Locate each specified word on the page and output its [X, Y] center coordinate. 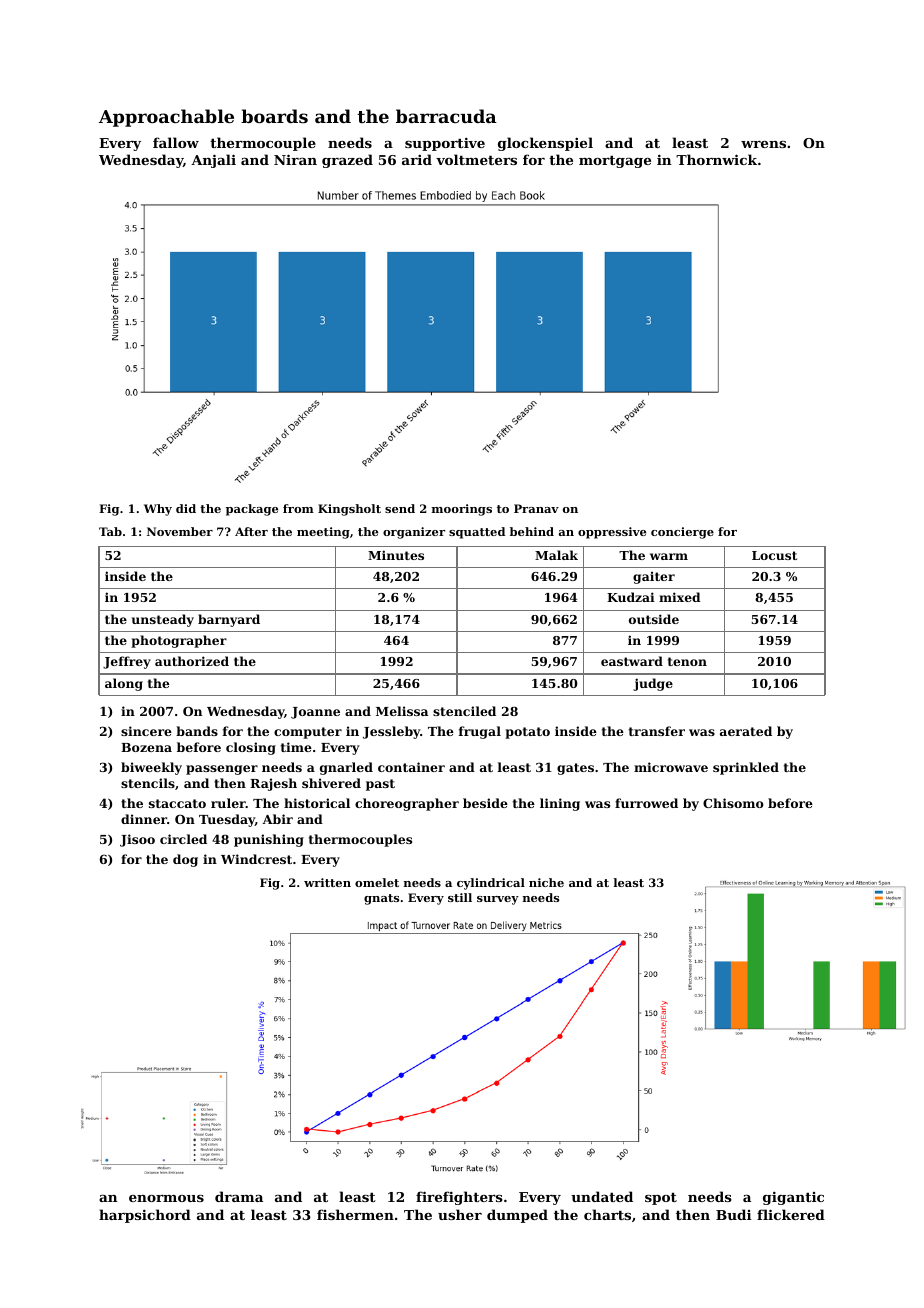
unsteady [163, 620]
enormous [166, 1198]
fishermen [355, 1214]
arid [417, 159]
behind [532, 531]
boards [274, 116]
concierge [682, 533]
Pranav [536, 508]
